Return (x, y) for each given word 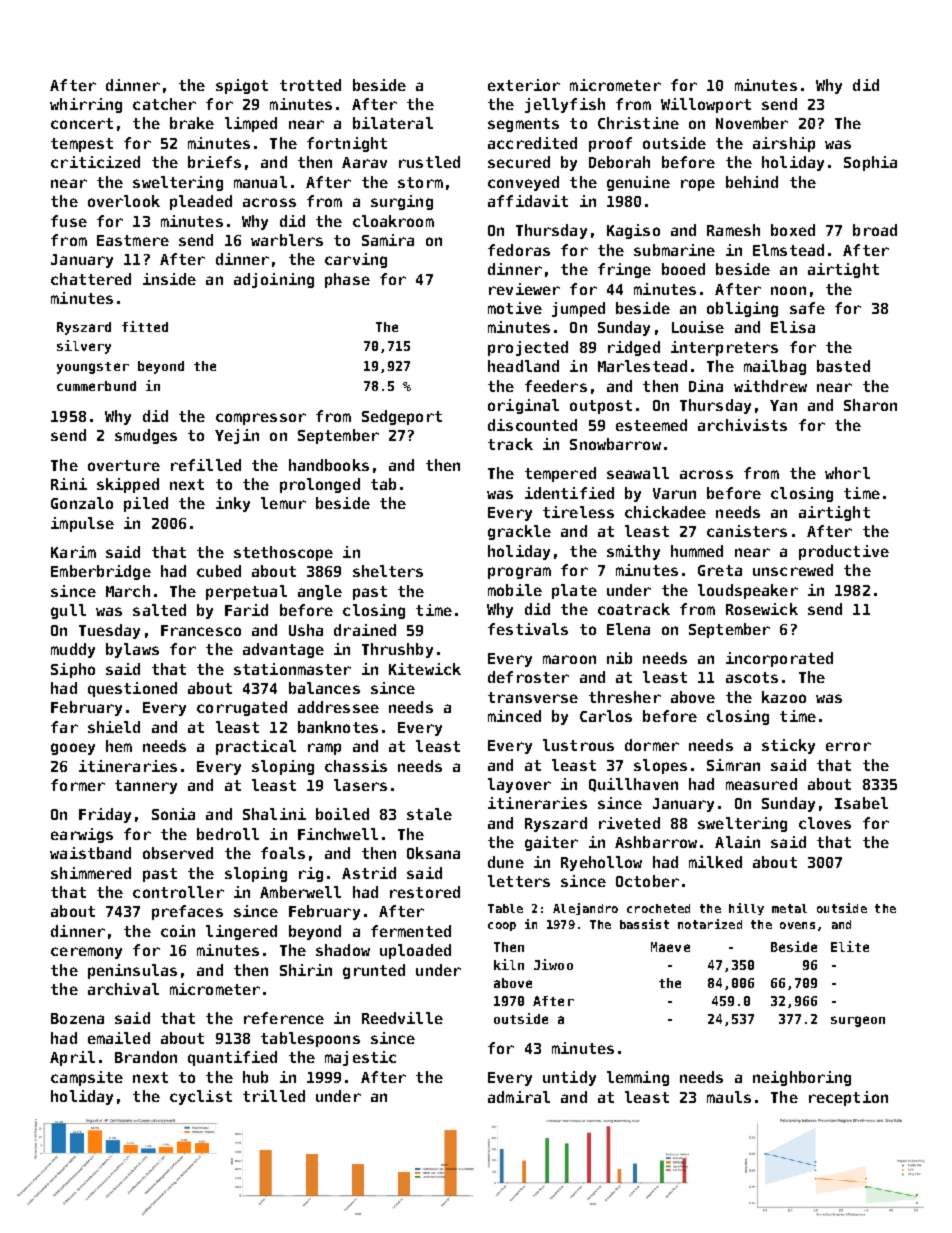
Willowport (706, 105)
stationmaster (292, 669)
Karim (73, 552)
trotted (310, 85)
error (848, 746)
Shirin (306, 970)
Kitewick (425, 669)
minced (514, 716)
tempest (82, 145)
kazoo (784, 697)
